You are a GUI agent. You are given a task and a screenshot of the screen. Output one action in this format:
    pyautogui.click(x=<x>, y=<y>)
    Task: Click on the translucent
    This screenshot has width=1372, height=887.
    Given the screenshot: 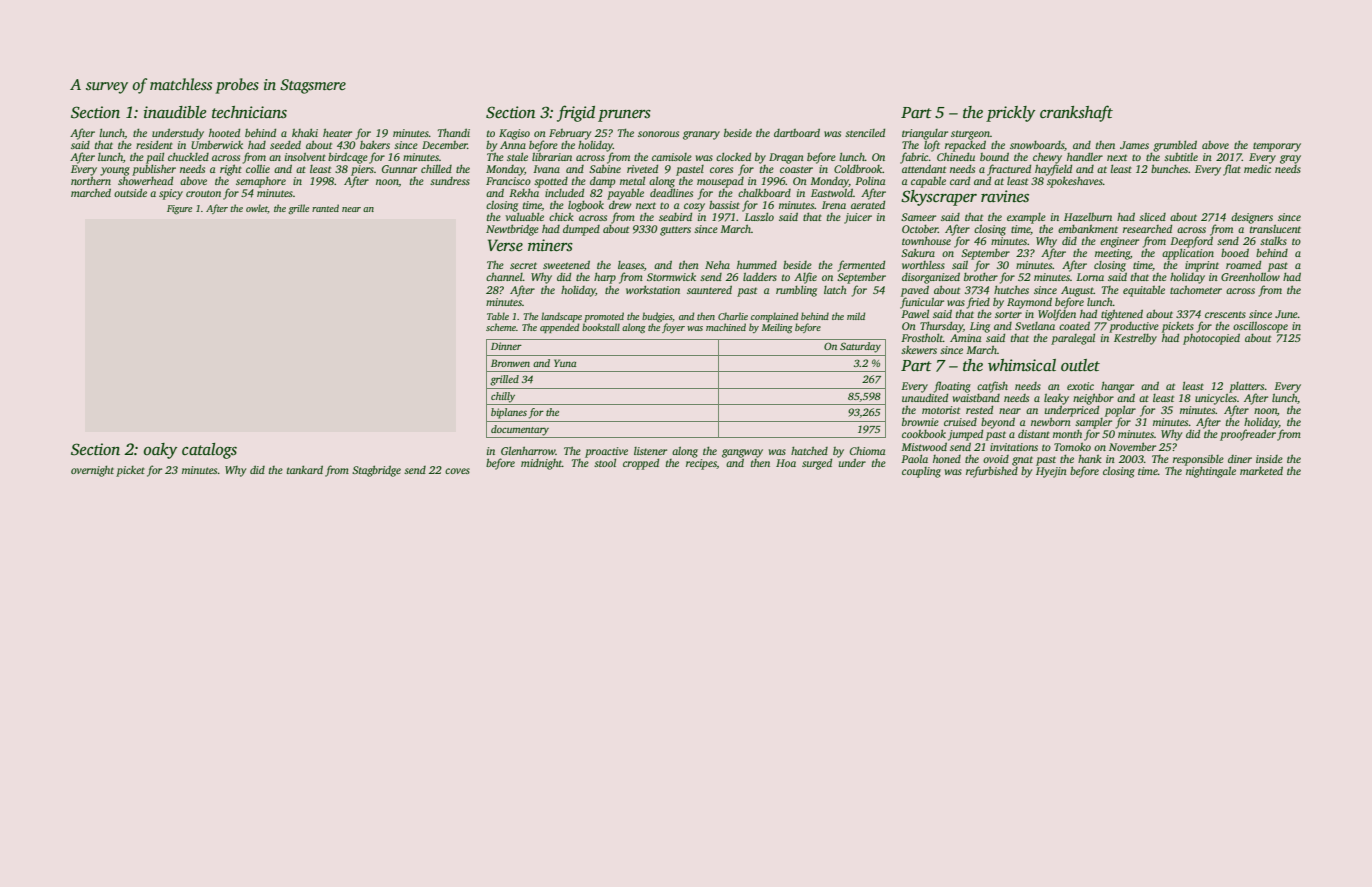 What is the action you would take?
    pyautogui.click(x=1275, y=229)
